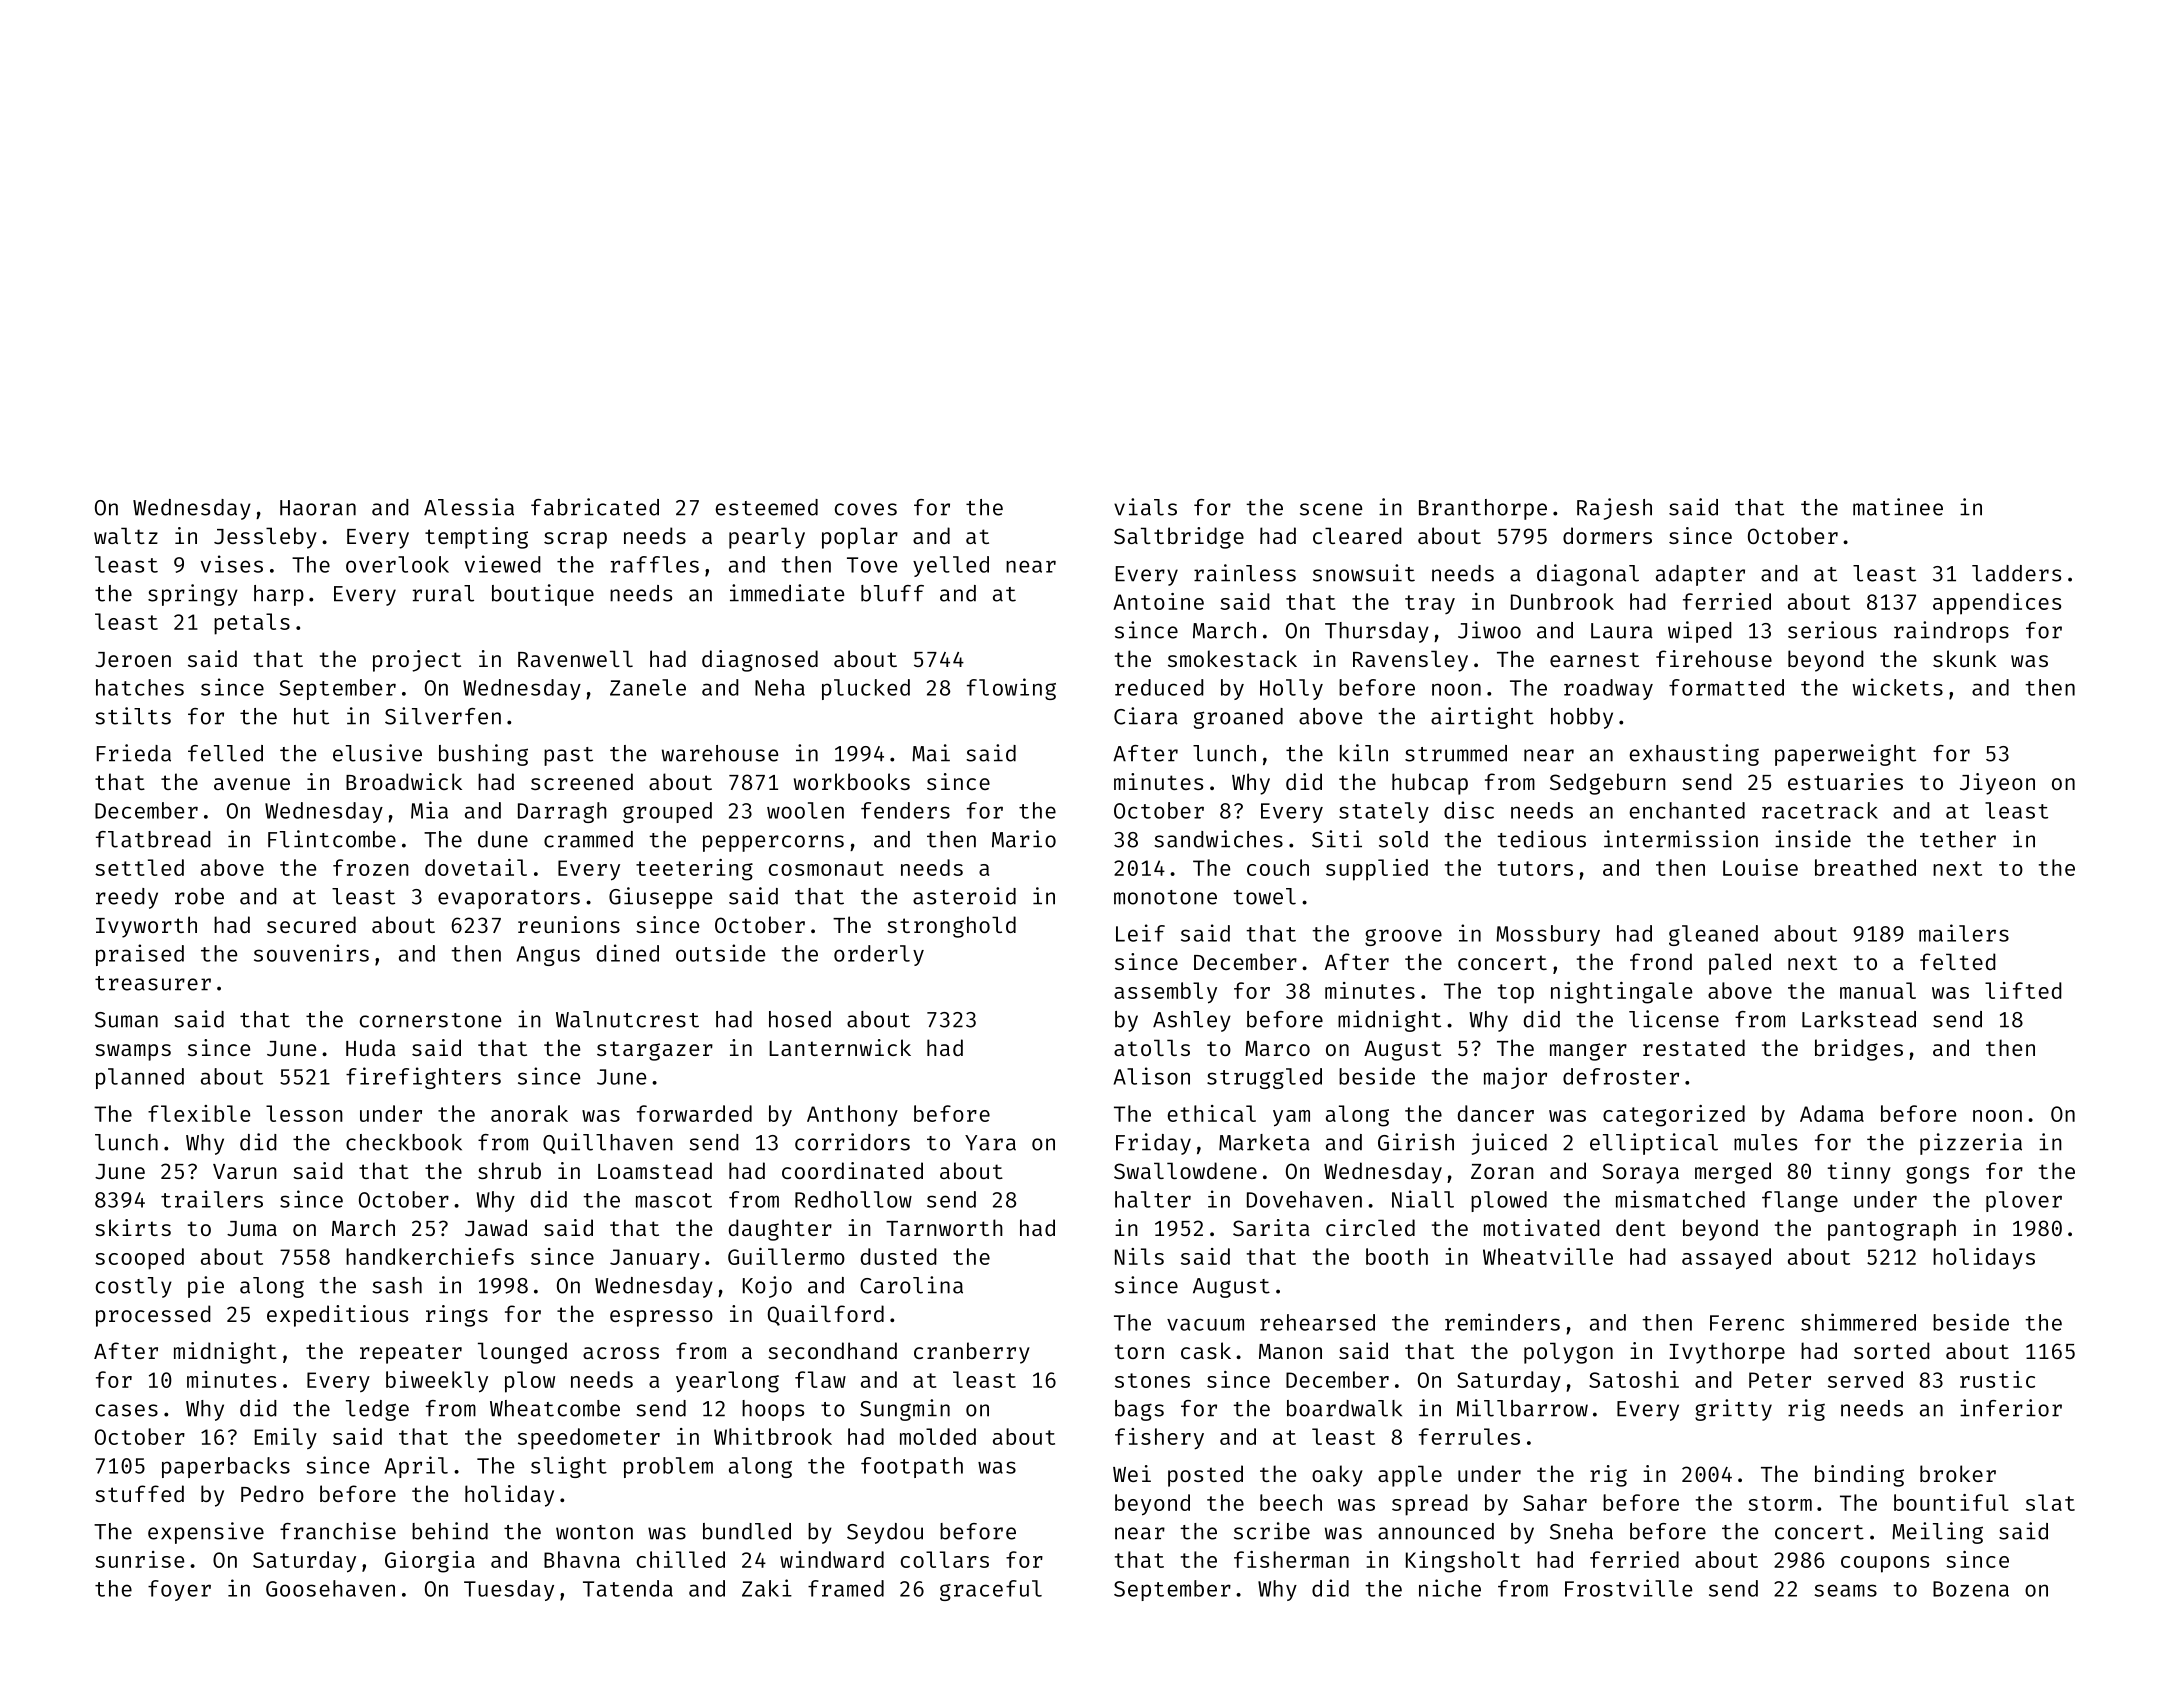 The height and width of the page is (1683, 2178). Describe the element at coordinates (1898, 507) in the page. I see `matinee` at that location.
